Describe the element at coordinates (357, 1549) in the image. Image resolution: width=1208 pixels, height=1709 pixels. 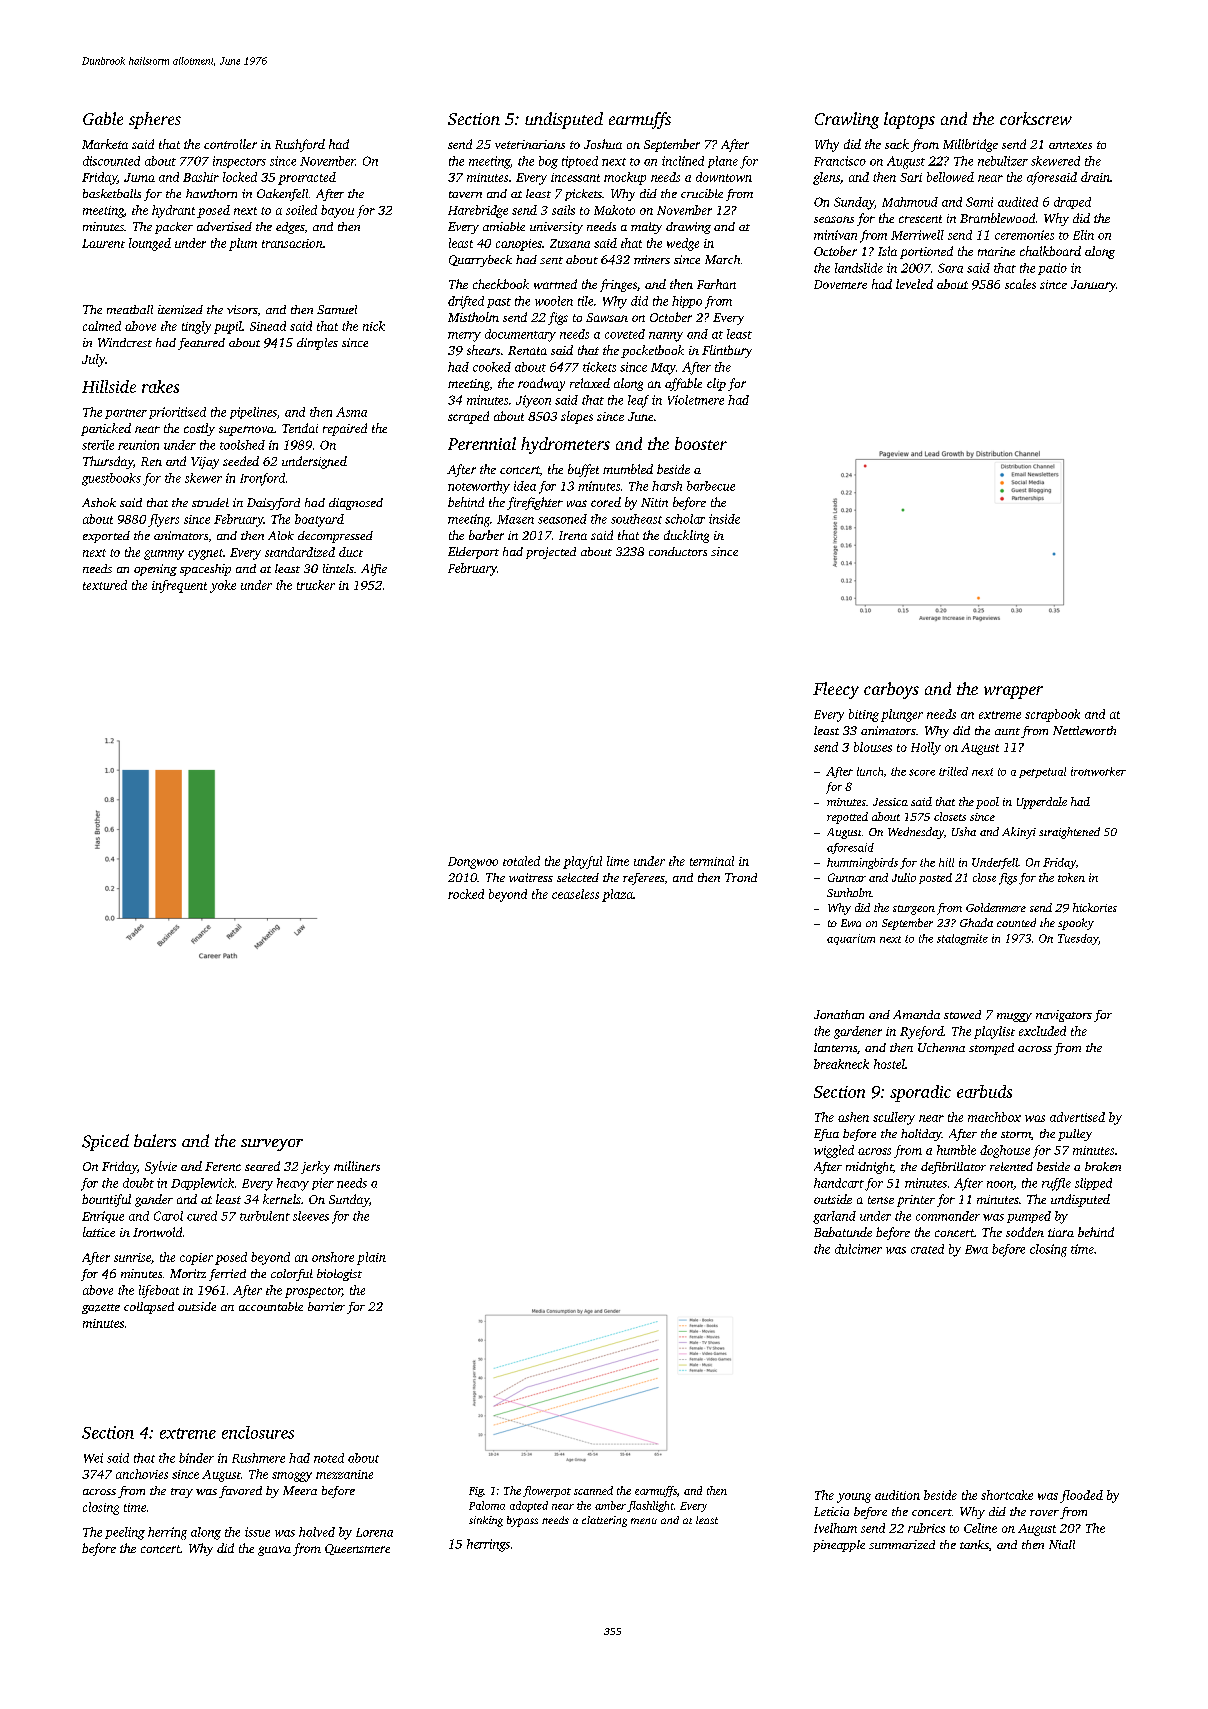
I see `Queensmere` at that location.
